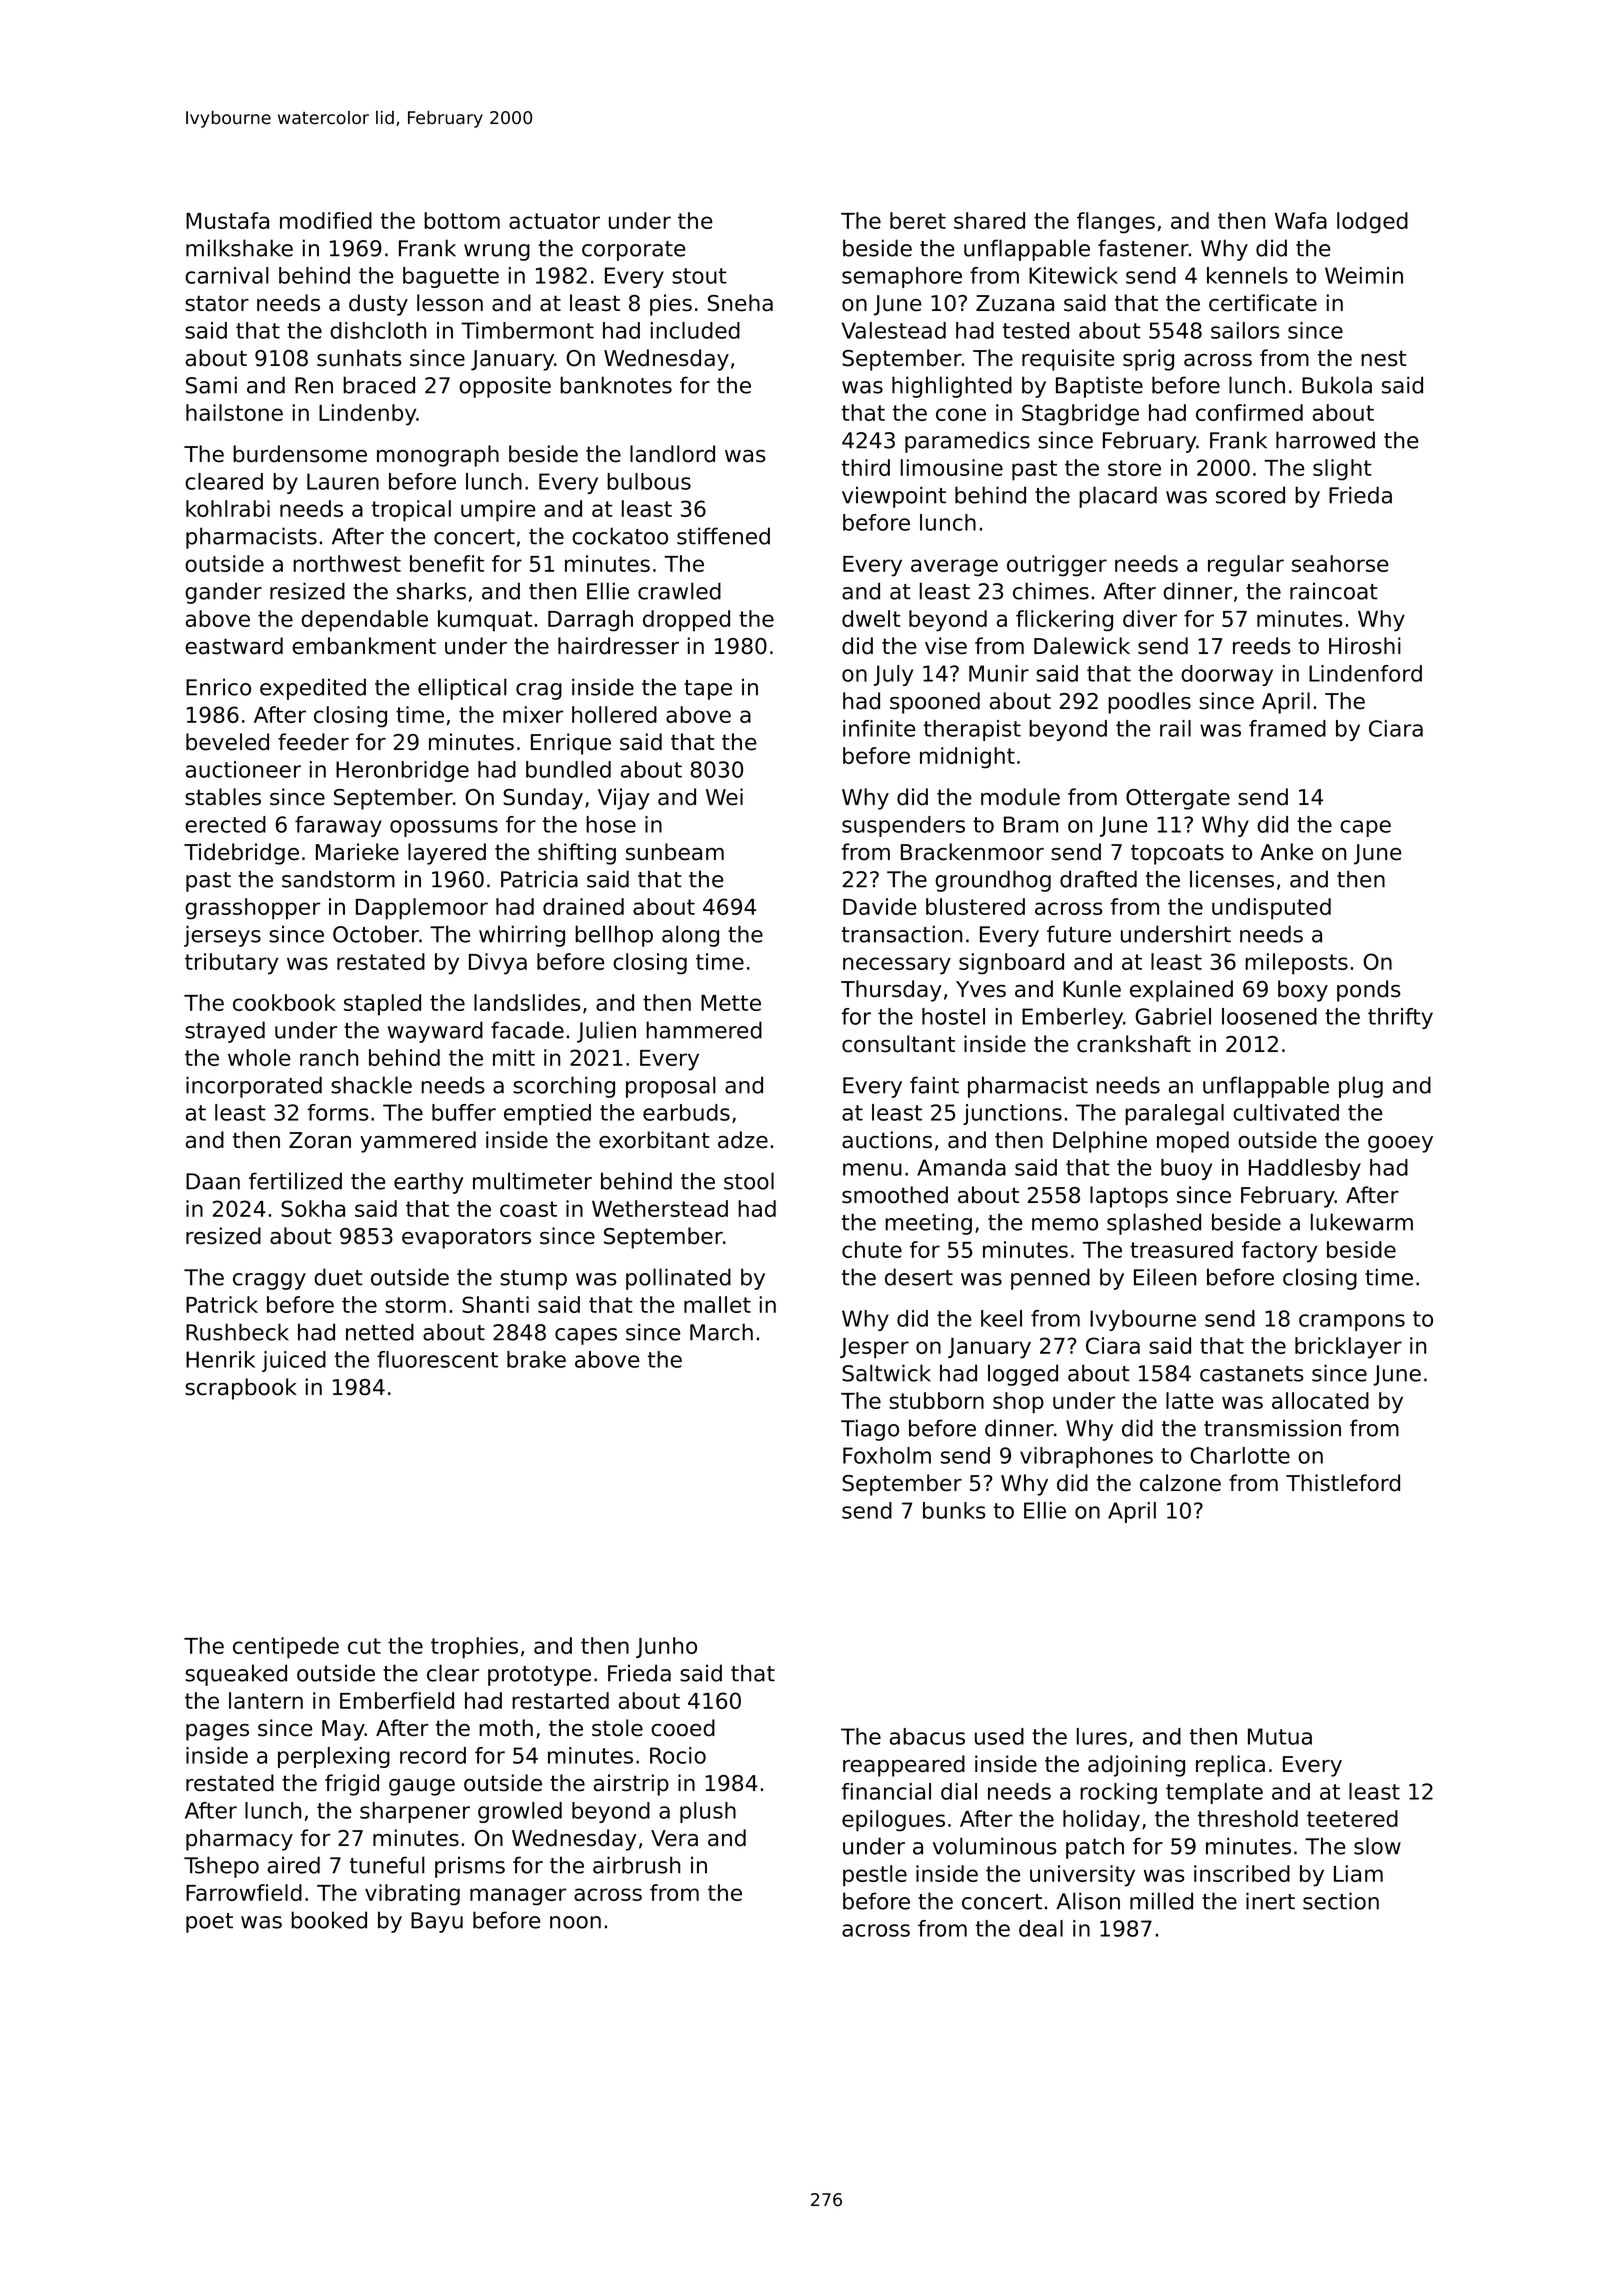 This screenshot has width=1620, height=2292. What do you see at coordinates (1280, 1736) in the screenshot?
I see `Mutua` at bounding box center [1280, 1736].
